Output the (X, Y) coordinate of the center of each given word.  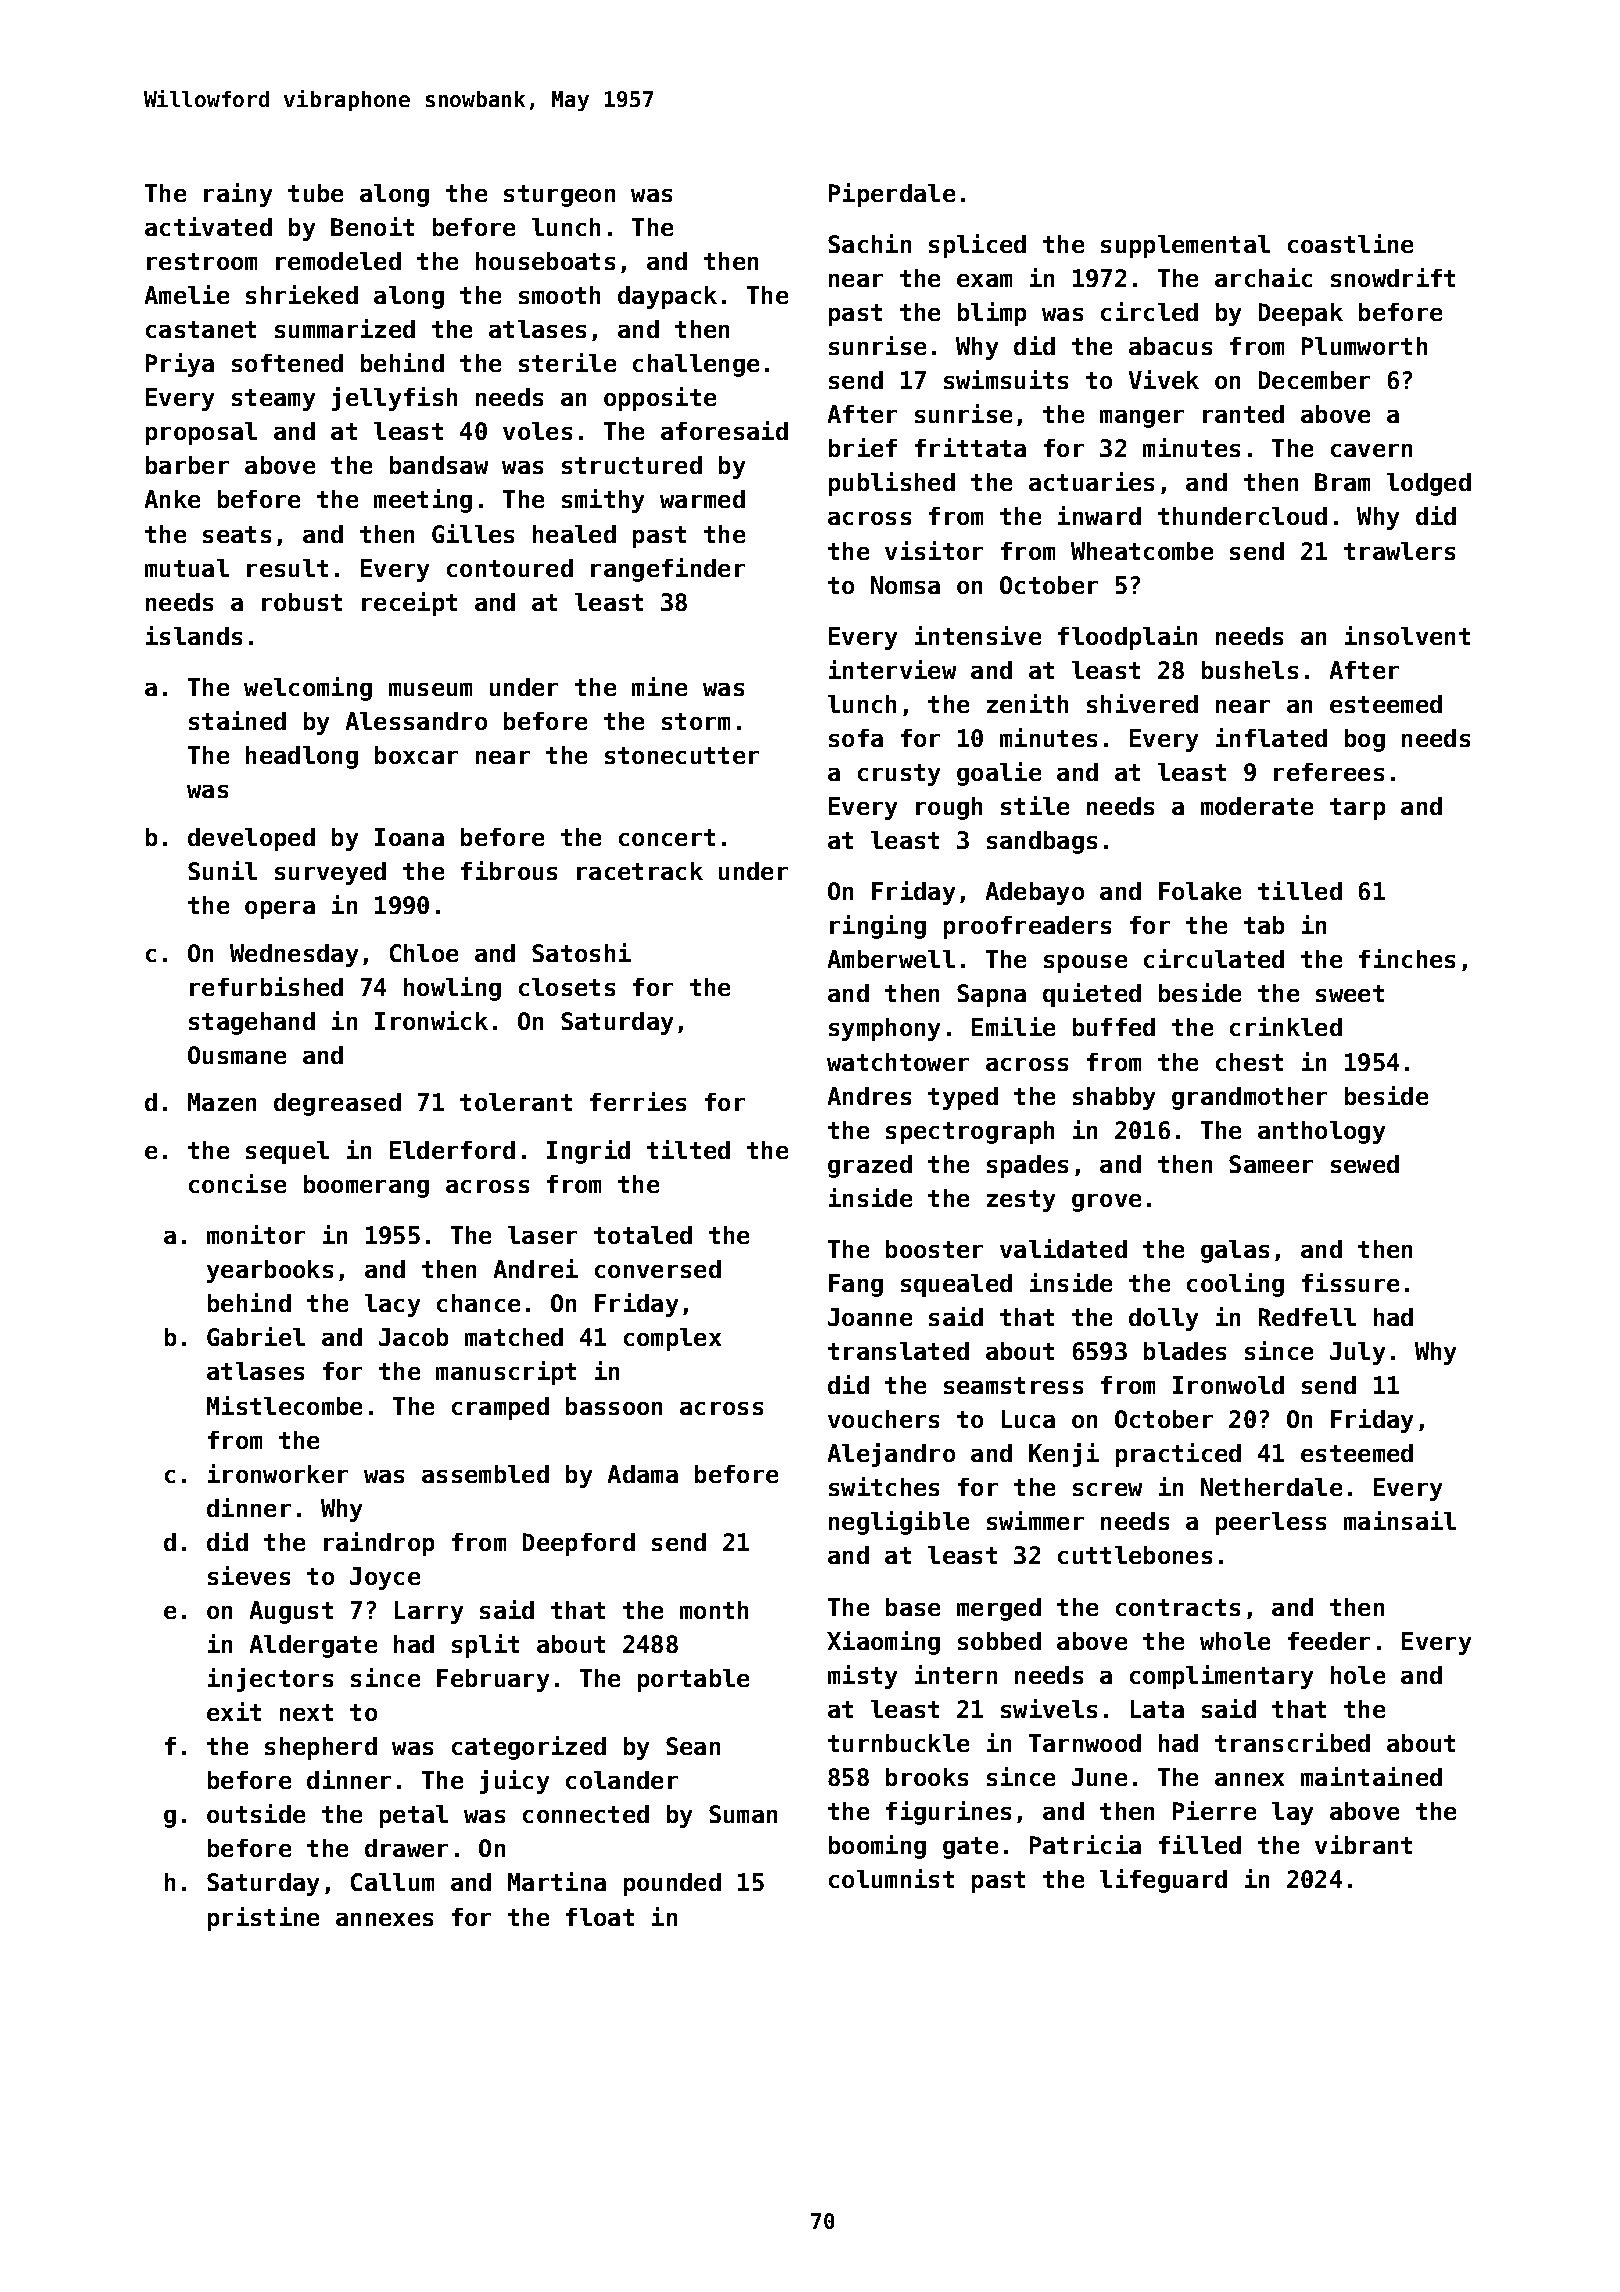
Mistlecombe (284, 1405)
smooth (559, 295)
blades (1185, 1351)
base (913, 1607)
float (600, 1917)
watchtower (898, 1062)
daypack (667, 297)
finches (1407, 958)
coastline (1350, 243)
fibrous (509, 870)
